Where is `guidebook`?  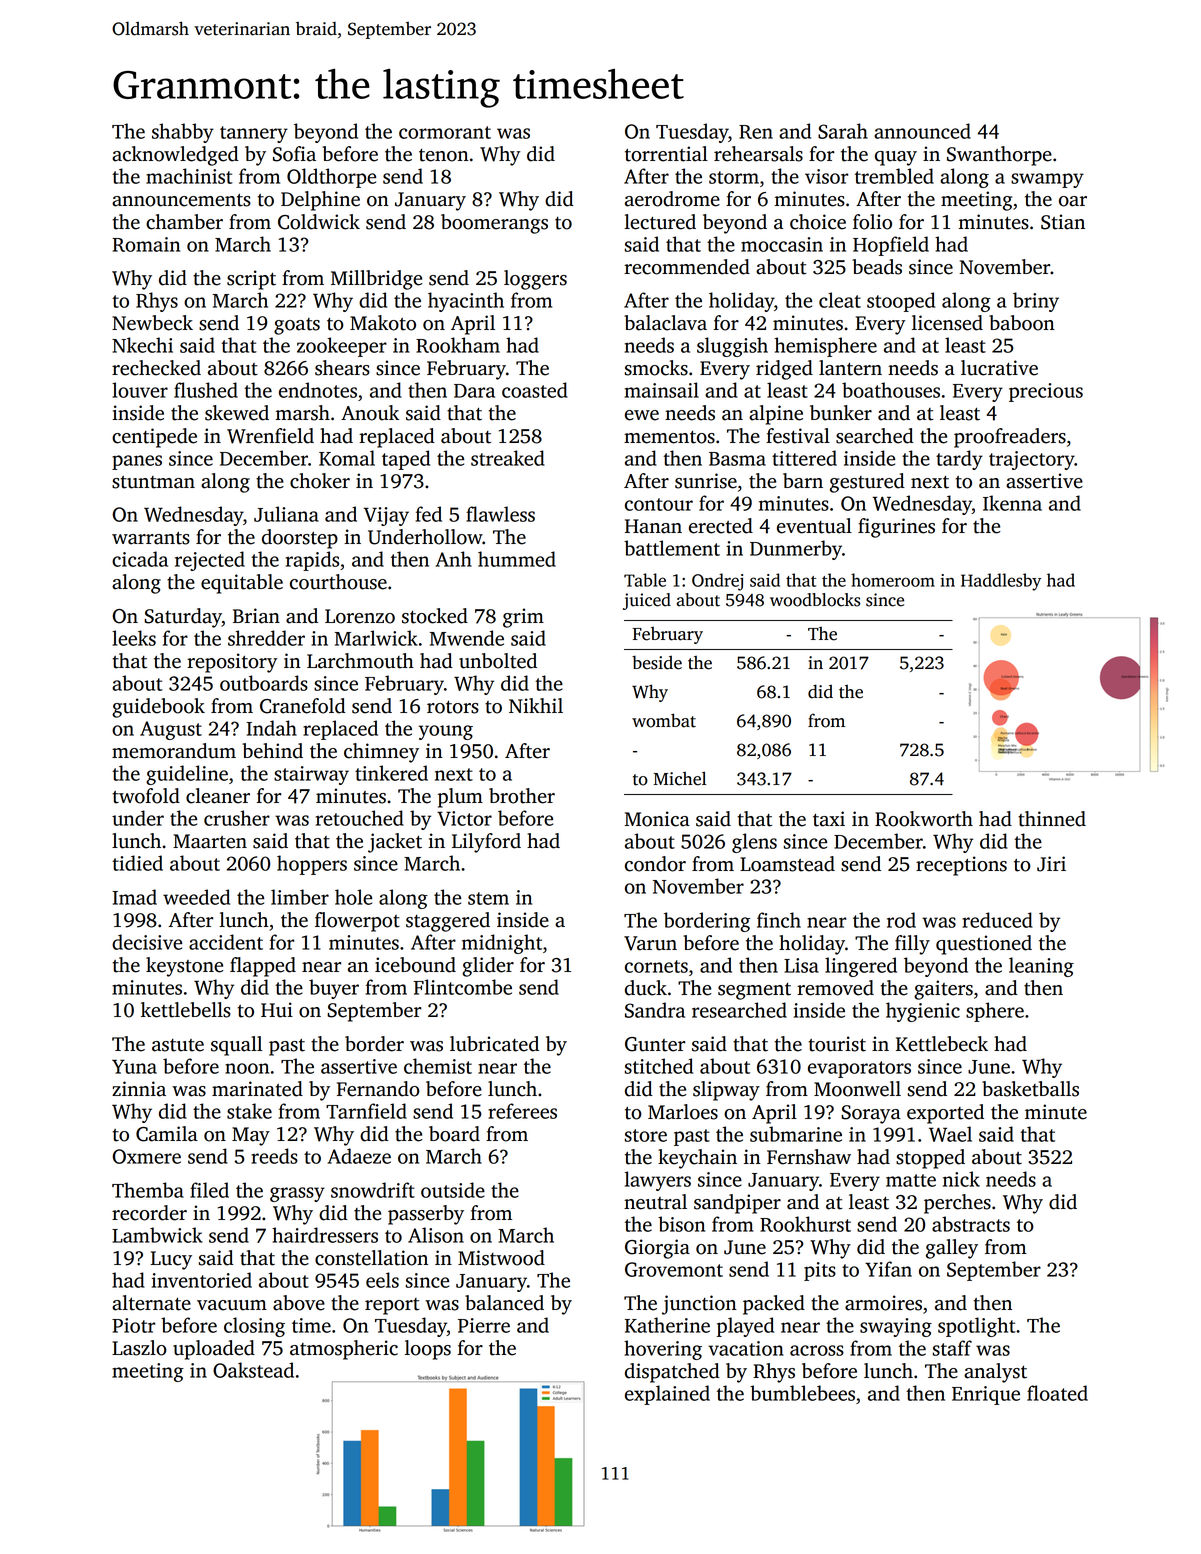
guidebook is located at coordinates (158, 708).
